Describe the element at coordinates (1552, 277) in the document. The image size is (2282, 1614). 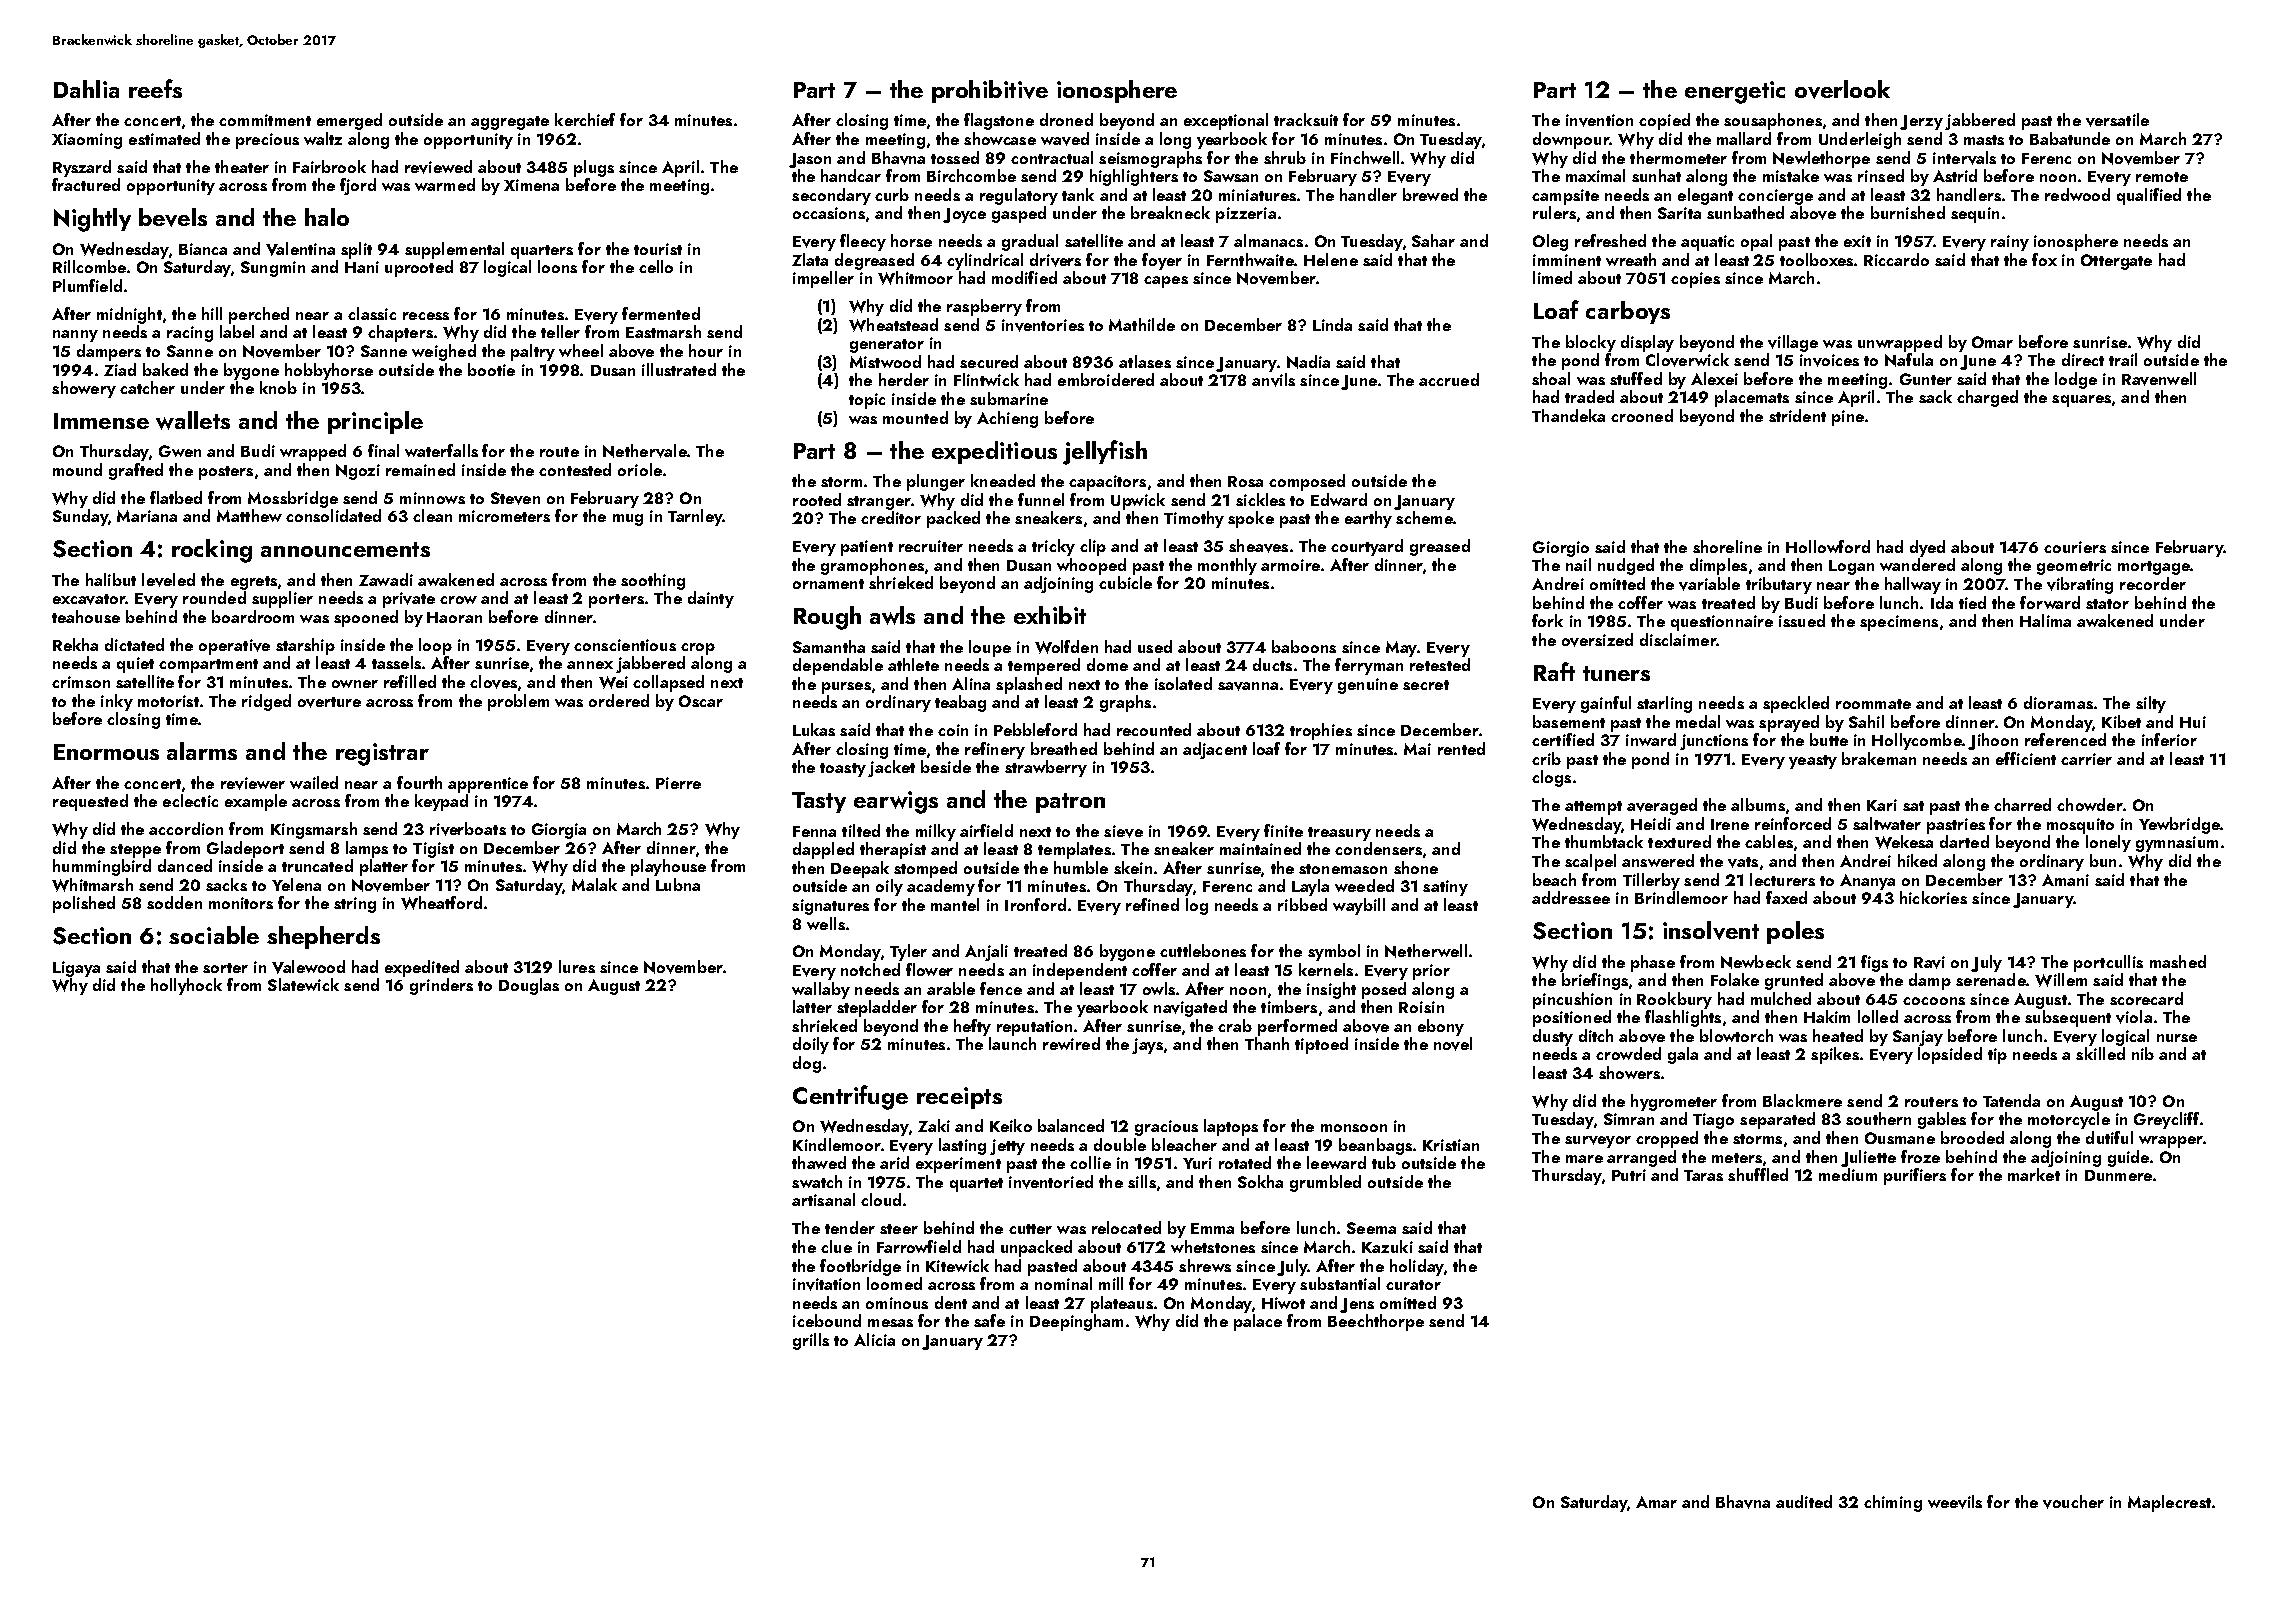
I see `limed` at that location.
